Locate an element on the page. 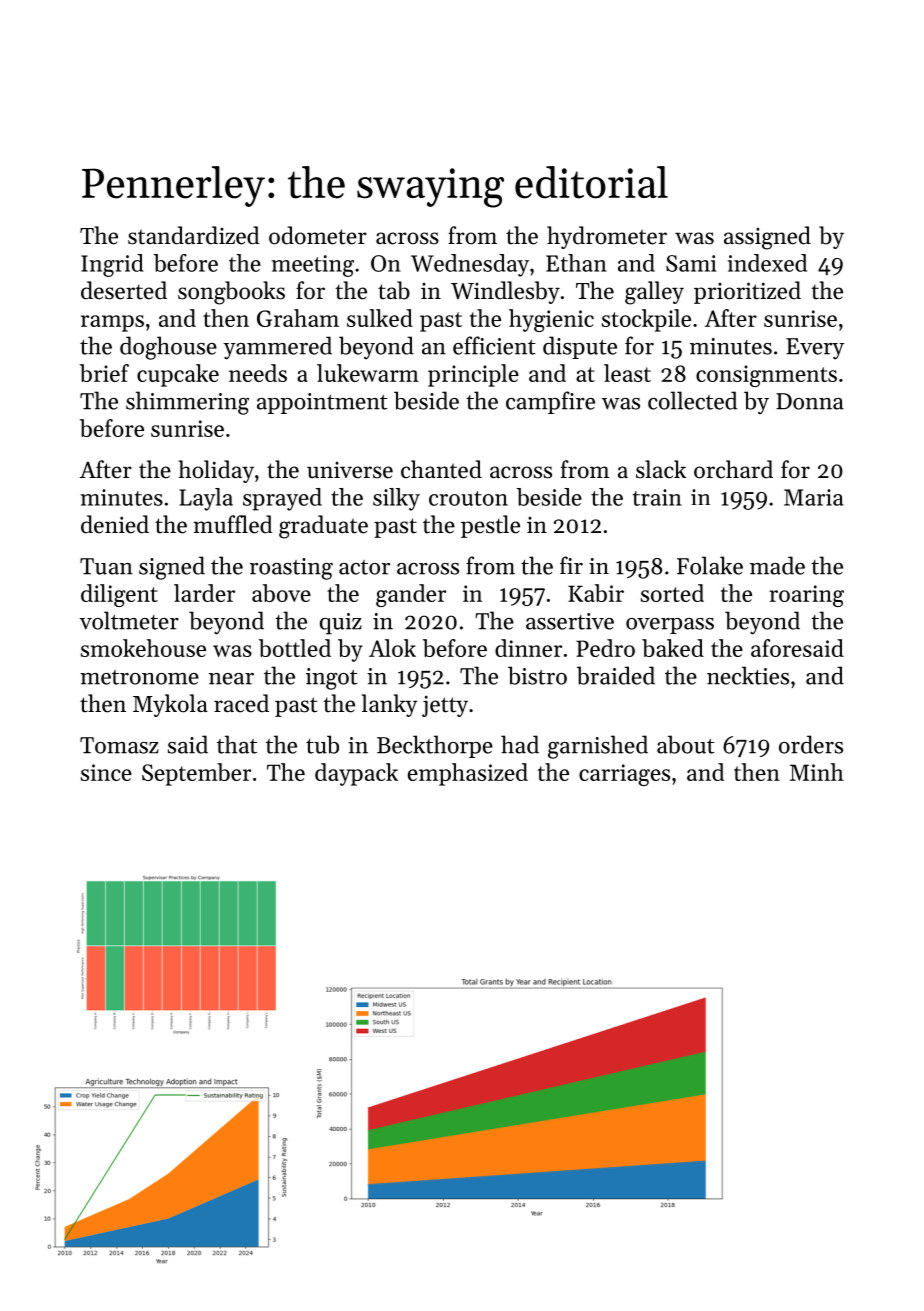 This image has width=924, height=1311. since is located at coordinates (106, 772).
